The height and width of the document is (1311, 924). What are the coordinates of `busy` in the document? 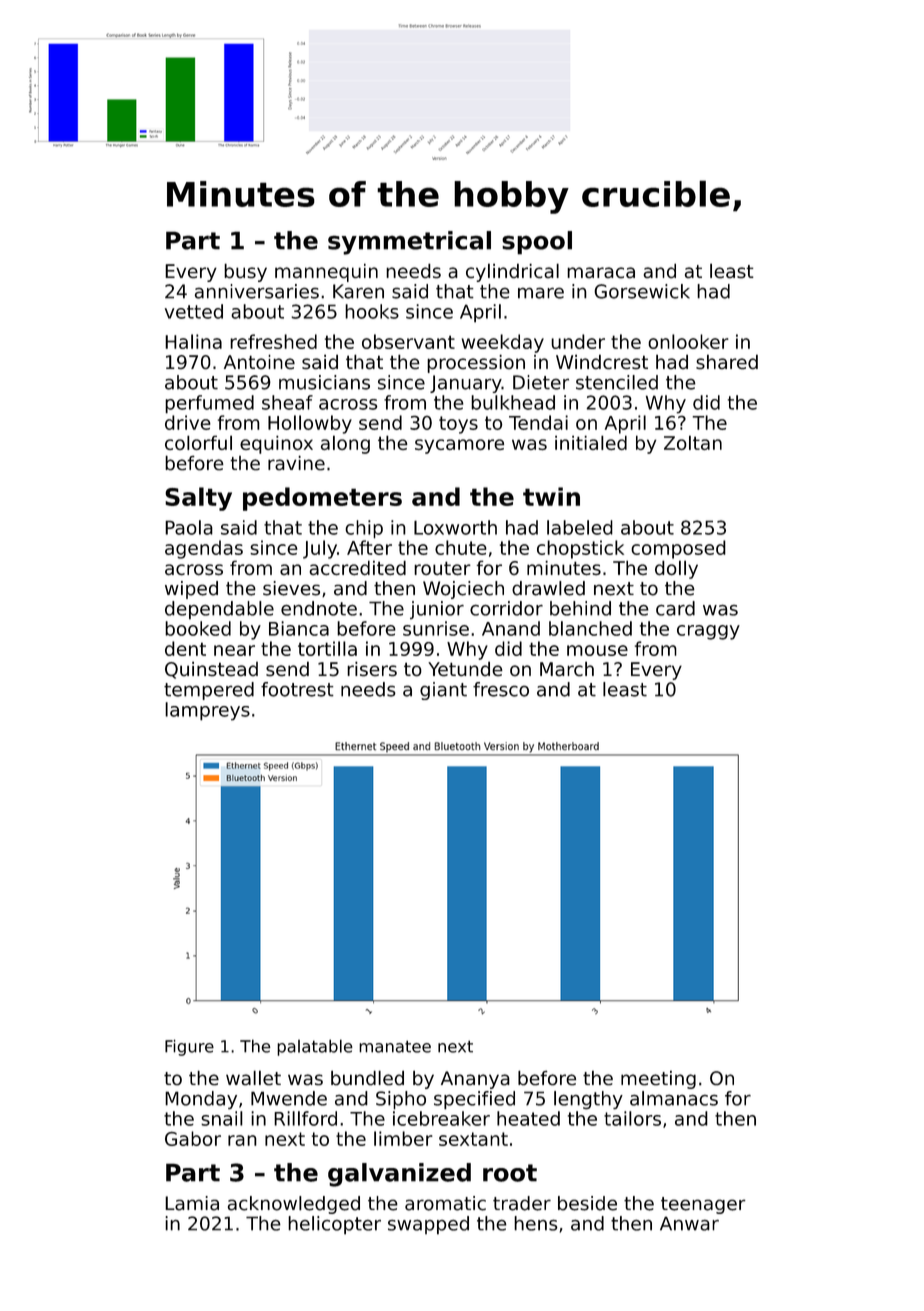 It's located at (245, 272).
